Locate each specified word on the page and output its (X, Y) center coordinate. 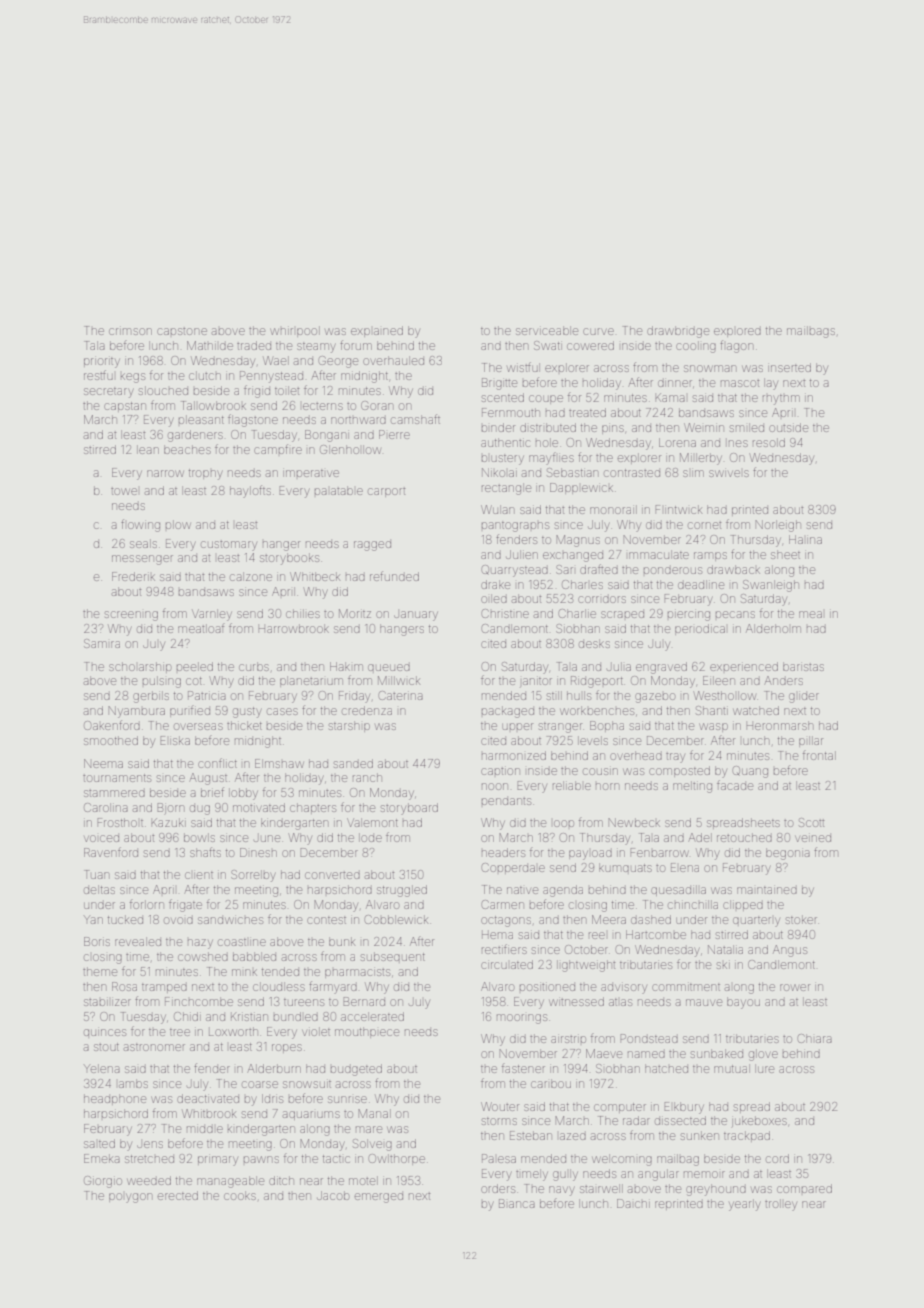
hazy (200, 944)
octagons (506, 921)
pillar (811, 741)
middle (205, 1129)
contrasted (632, 473)
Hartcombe (656, 934)
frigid (257, 391)
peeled (195, 666)
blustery (503, 460)
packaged (508, 712)
